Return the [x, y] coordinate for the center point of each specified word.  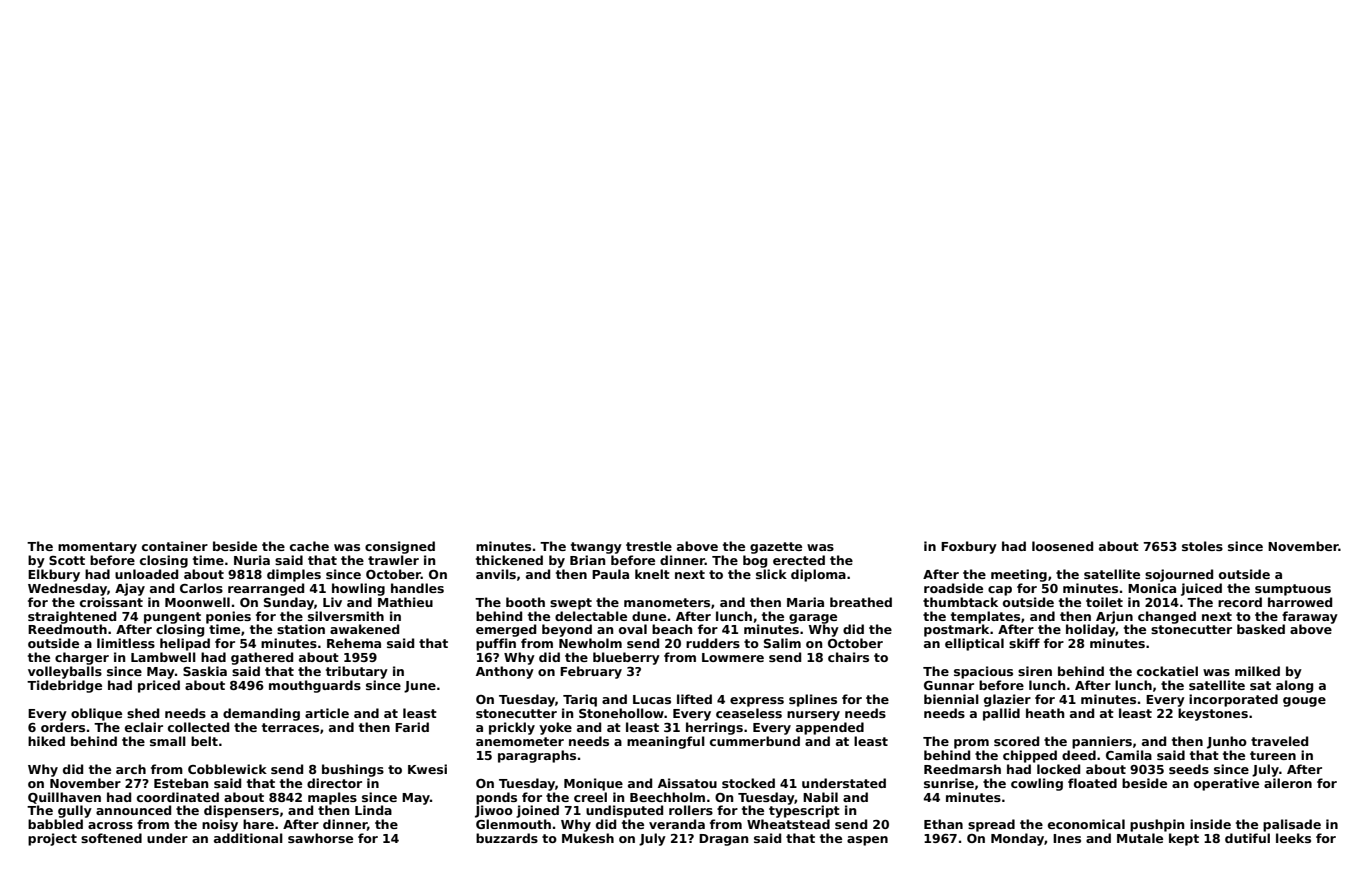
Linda [373, 810]
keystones [1213, 714]
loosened [1062, 546]
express [757, 702]
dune [649, 616]
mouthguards [315, 686]
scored [1016, 741]
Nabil [820, 797]
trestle [649, 546]
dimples [294, 575]
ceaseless [749, 713]
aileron [1288, 783]
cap [1000, 591]
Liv [332, 602]
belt [204, 741]
